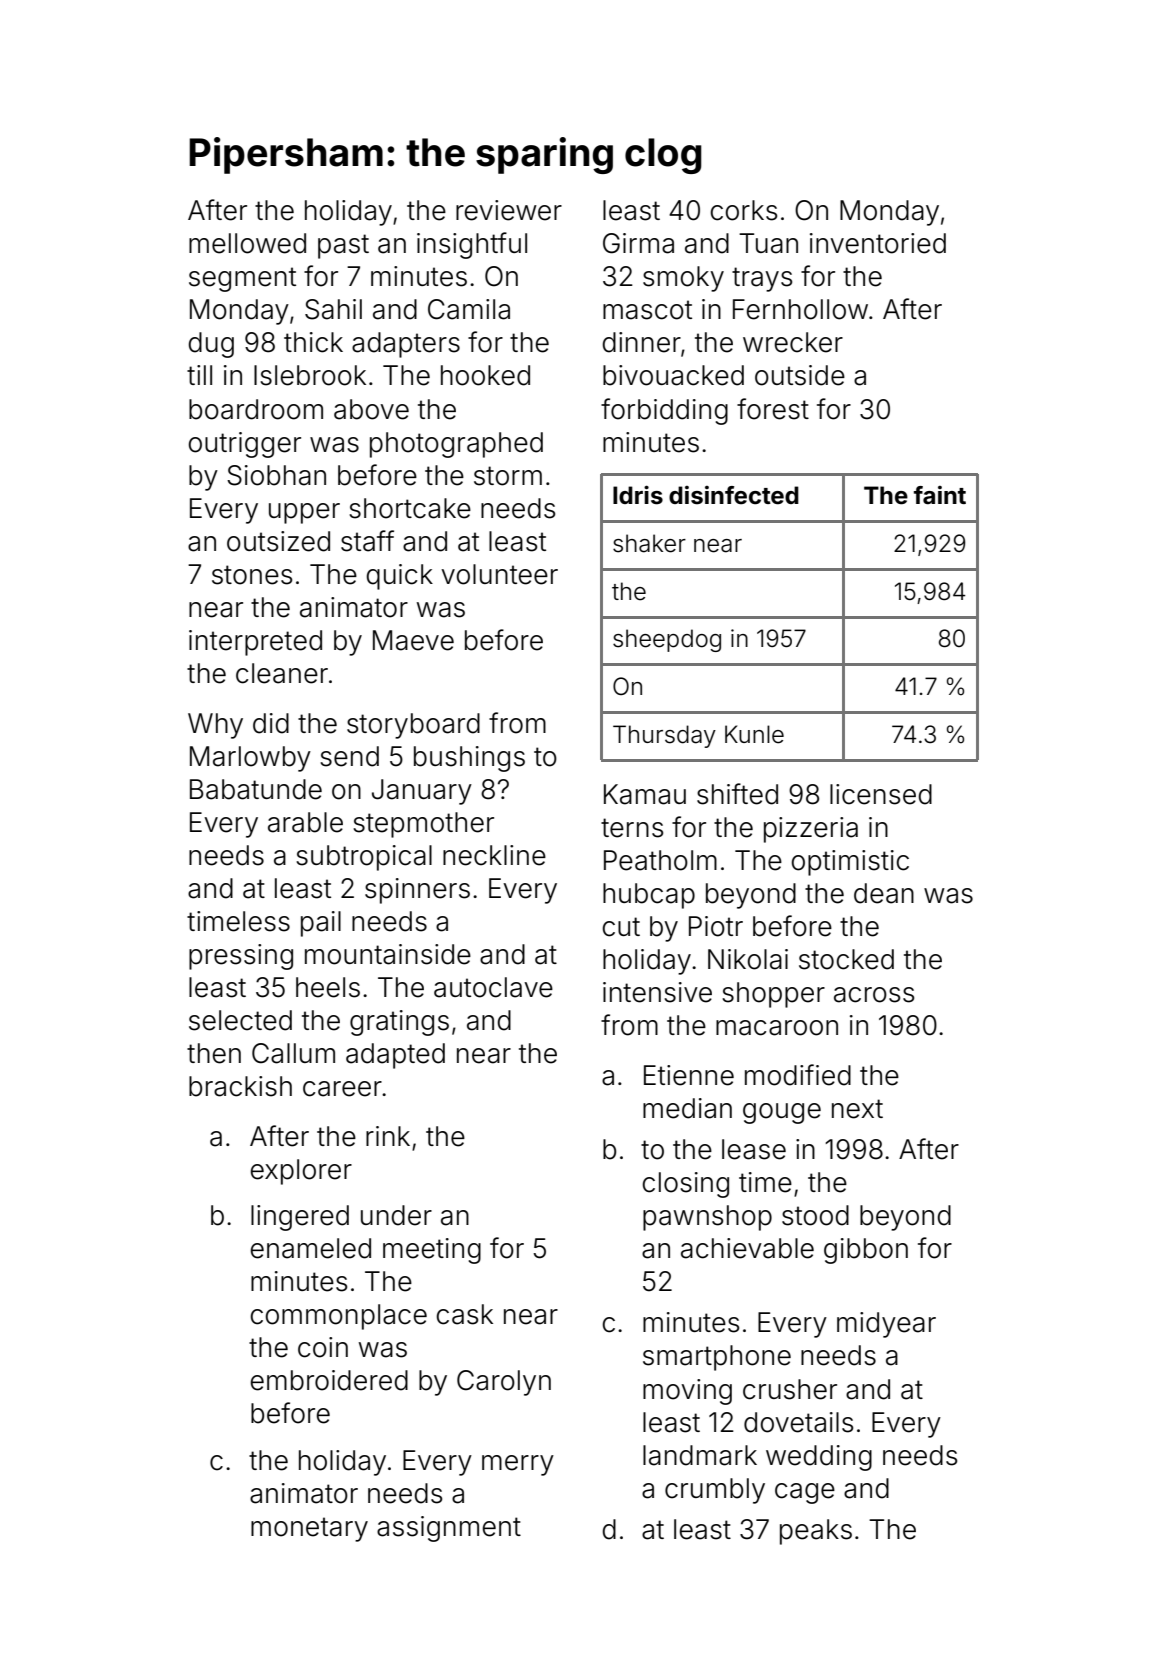 This screenshot has width=1165, height=1654. I want to click on achievable, so click(747, 1248).
